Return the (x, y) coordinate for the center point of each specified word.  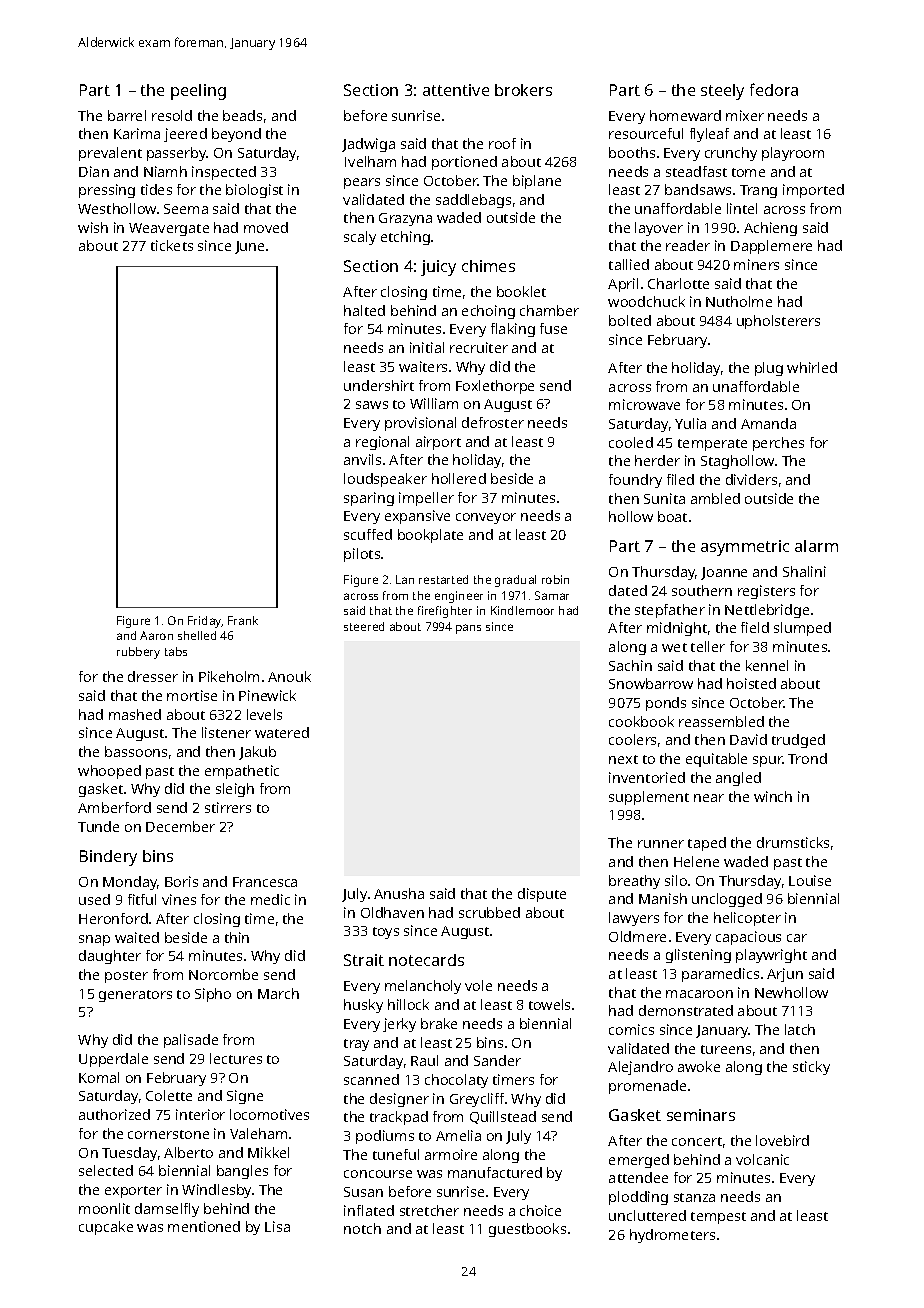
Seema (186, 209)
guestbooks (527, 1230)
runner (661, 844)
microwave (644, 404)
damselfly (167, 1210)
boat (672, 516)
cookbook (641, 721)
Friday (205, 622)
